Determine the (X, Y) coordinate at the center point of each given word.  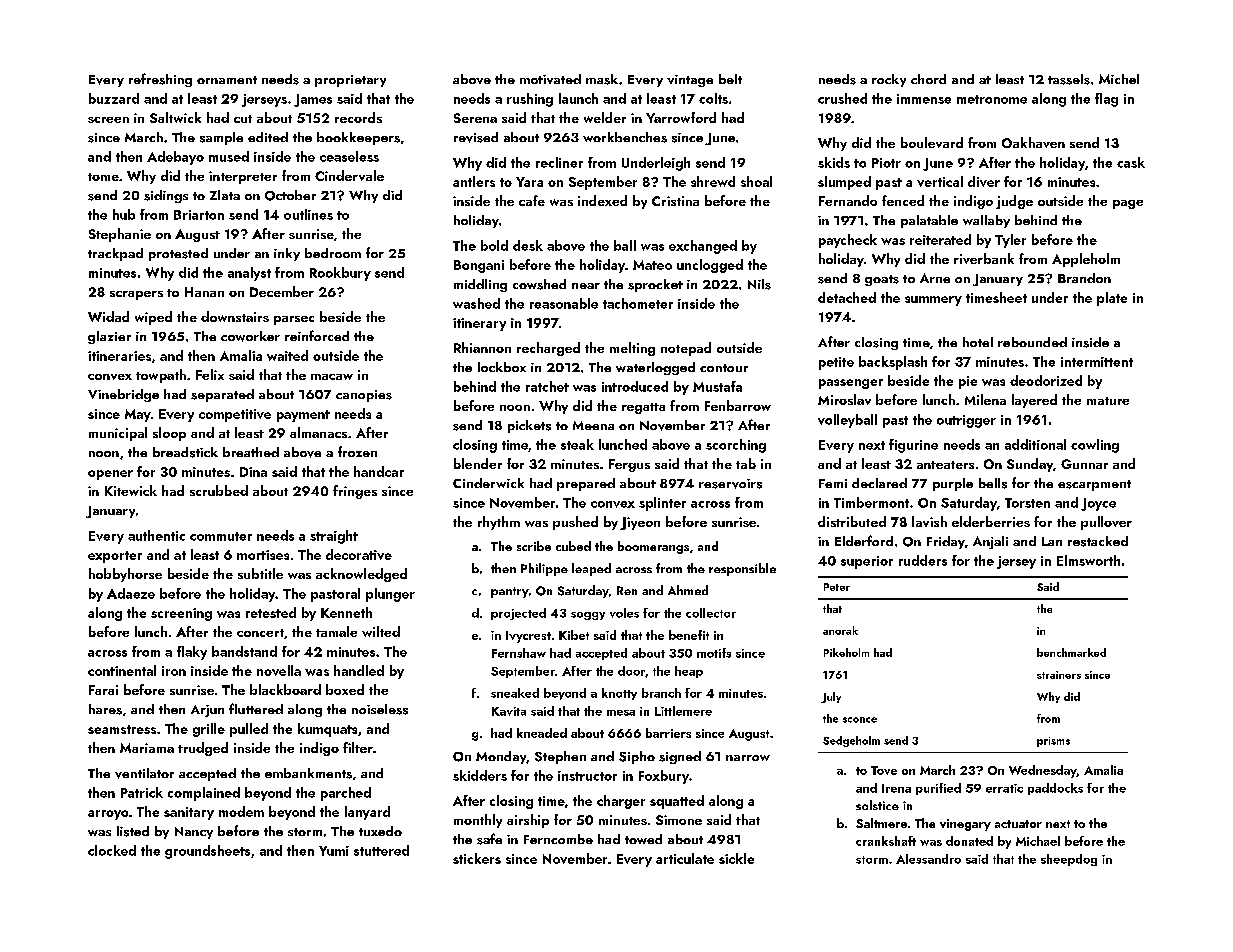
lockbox (502, 367)
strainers (1059, 675)
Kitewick (131, 490)
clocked (112, 850)
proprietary (350, 81)
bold (494, 245)
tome (103, 177)
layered (1034, 401)
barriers (668, 733)
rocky (889, 80)
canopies (364, 396)
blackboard (285, 689)
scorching (736, 446)
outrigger (966, 421)
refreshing (160, 80)
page (1128, 204)
